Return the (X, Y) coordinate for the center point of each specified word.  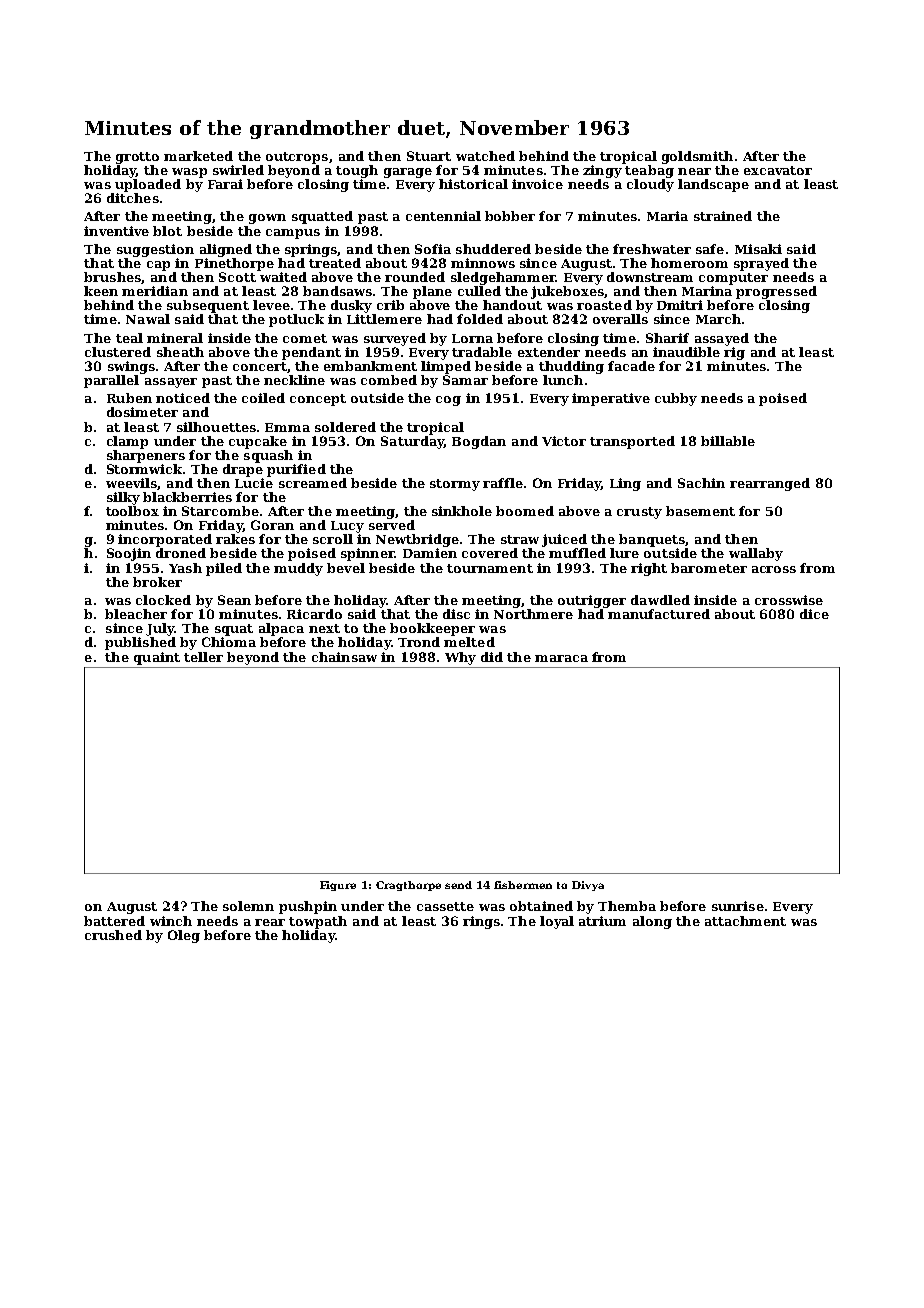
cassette (445, 906)
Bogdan (479, 442)
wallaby (756, 554)
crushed (113, 935)
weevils (131, 483)
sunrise (738, 906)
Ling (625, 484)
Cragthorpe (408, 886)
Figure (338, 886)
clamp (127, 442)
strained (723, 216)
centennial (443, 216)
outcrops (297, 158)
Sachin (701, 483)
